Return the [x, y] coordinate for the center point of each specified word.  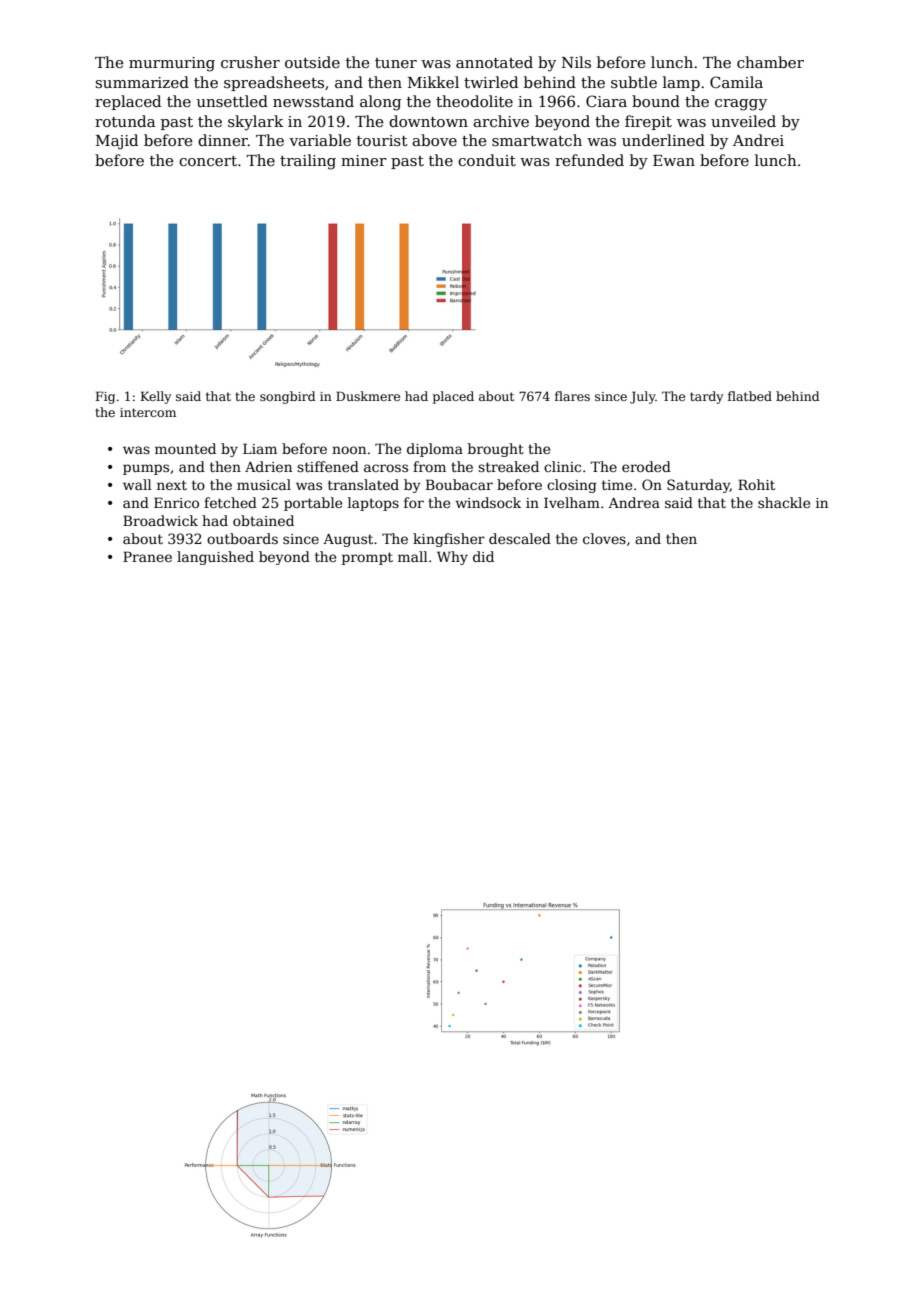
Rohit [756, 484]
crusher [250, 62]
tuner [396, 63]
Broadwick [160, 520]
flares [572, 396]
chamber [770, 62]
